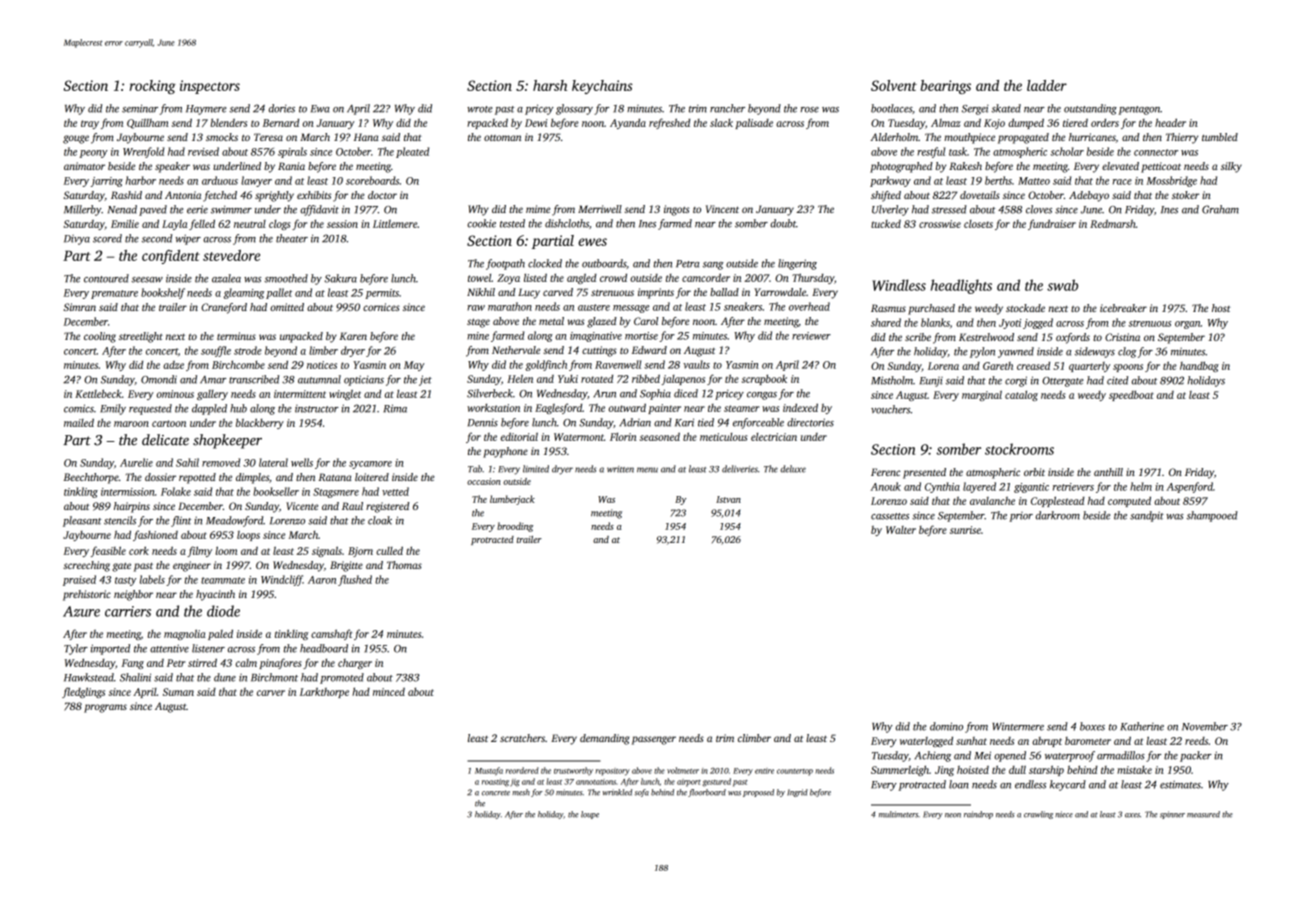  Describe the element at coordinates (98, 393) in the screenshot. I see `Kettlebeck` at that location.
